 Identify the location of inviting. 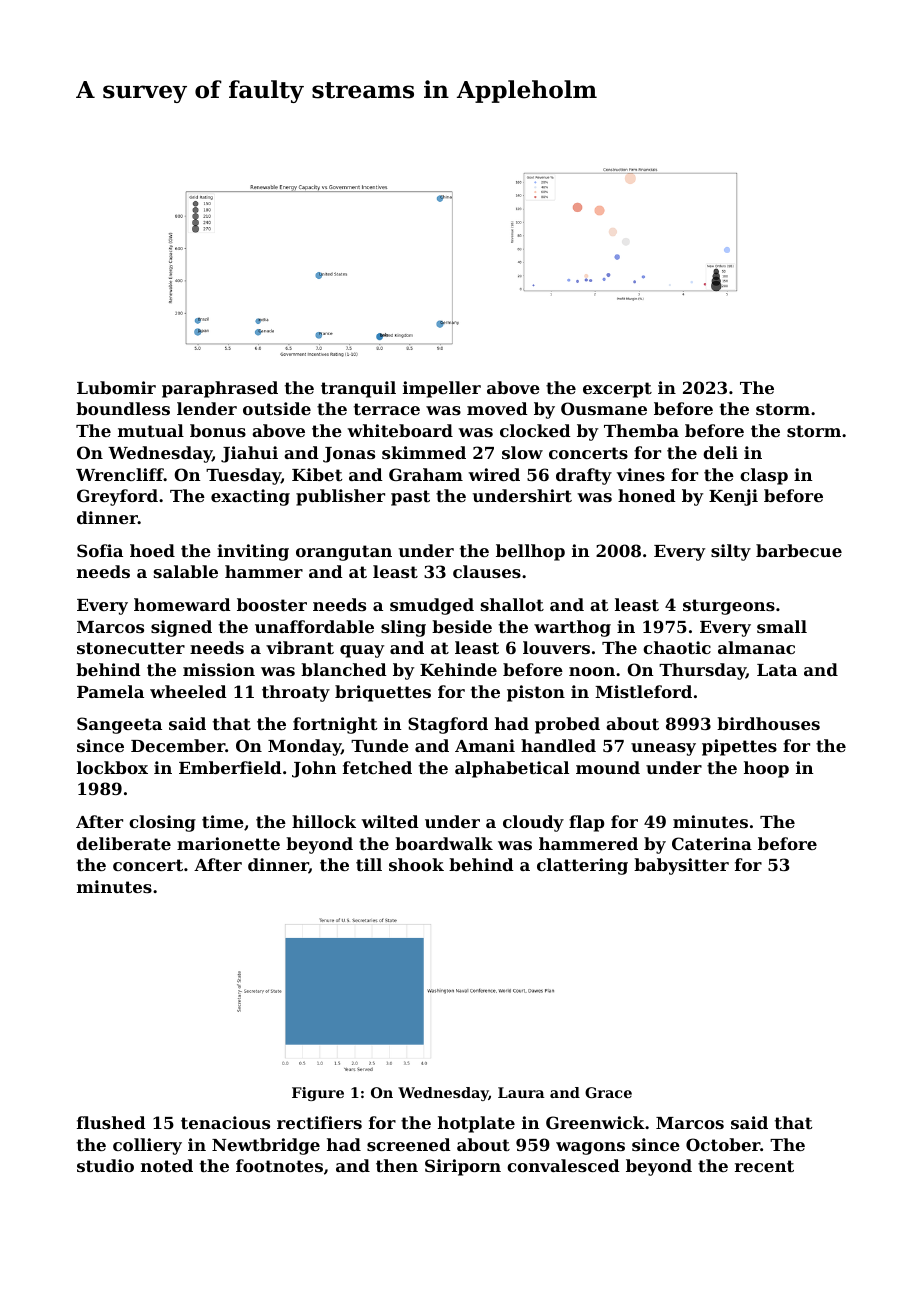
(253, 552).
